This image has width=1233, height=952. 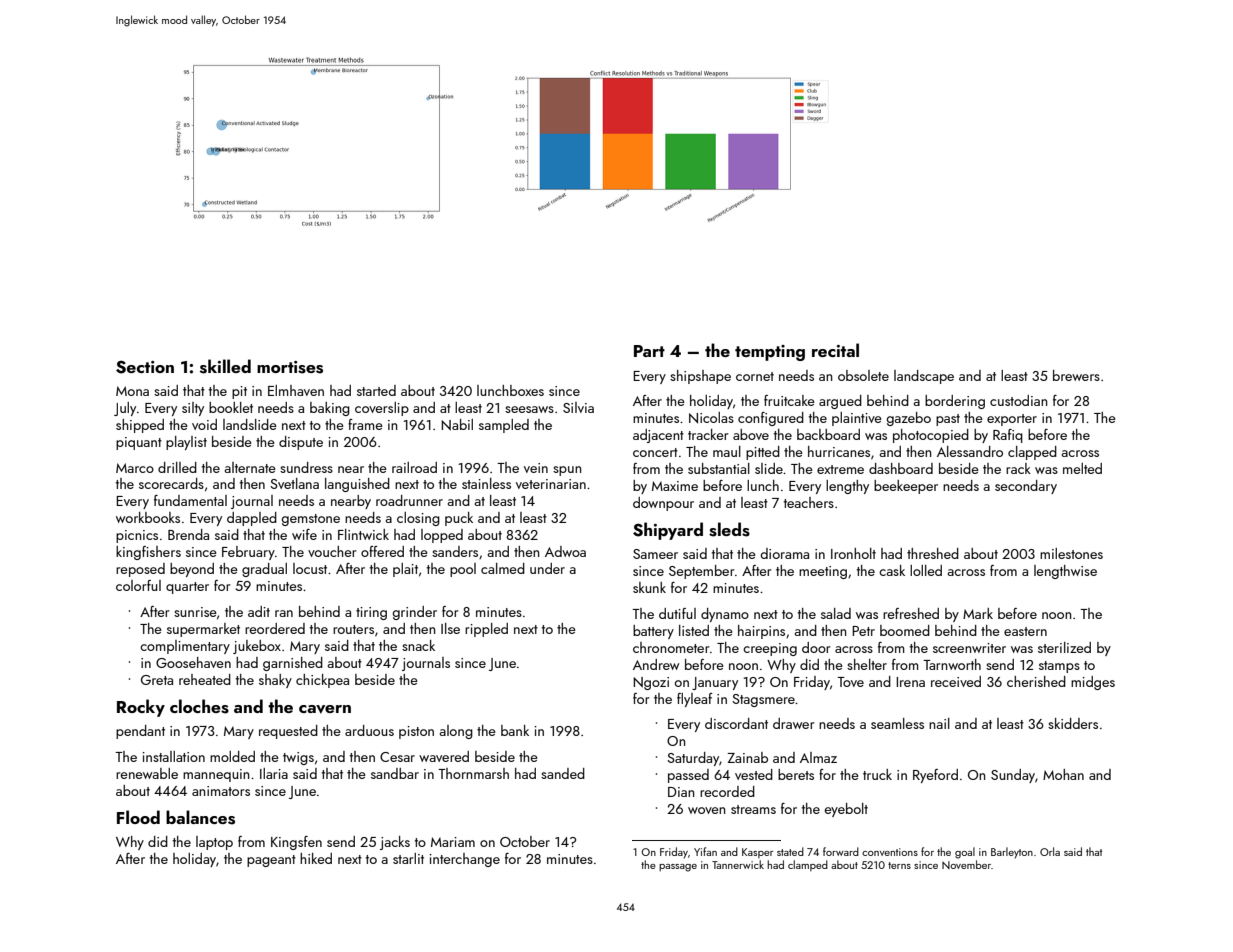 I want to click on pageant, so click(x=271, y=861).
